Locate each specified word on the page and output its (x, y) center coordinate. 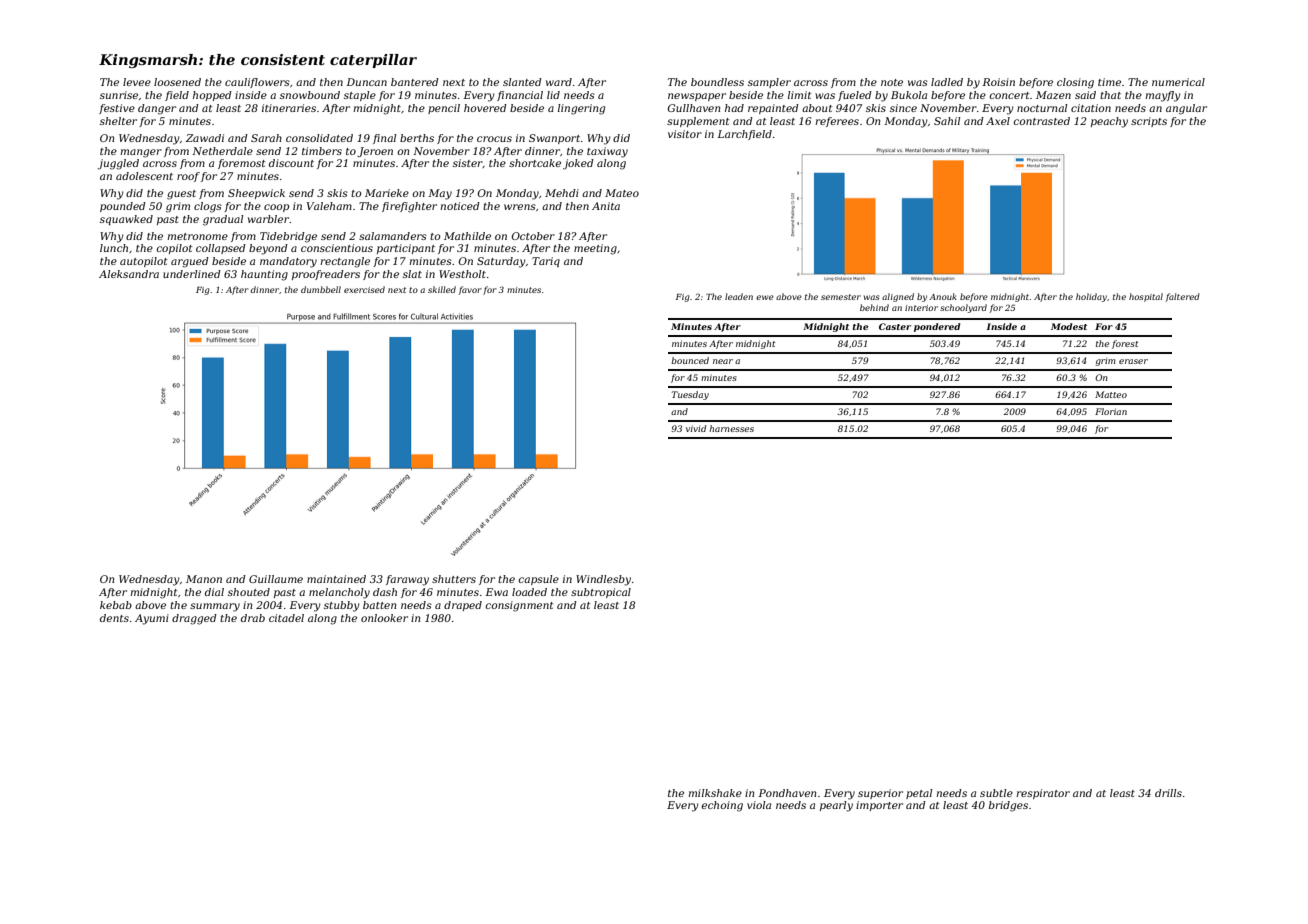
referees (837, 122)
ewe (765, 297)
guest (181, 195)
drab (253, 618)
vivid (696, 428)
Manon (204, 579)
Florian (1111, 411)
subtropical (601, 593)
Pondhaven (787, 793)
